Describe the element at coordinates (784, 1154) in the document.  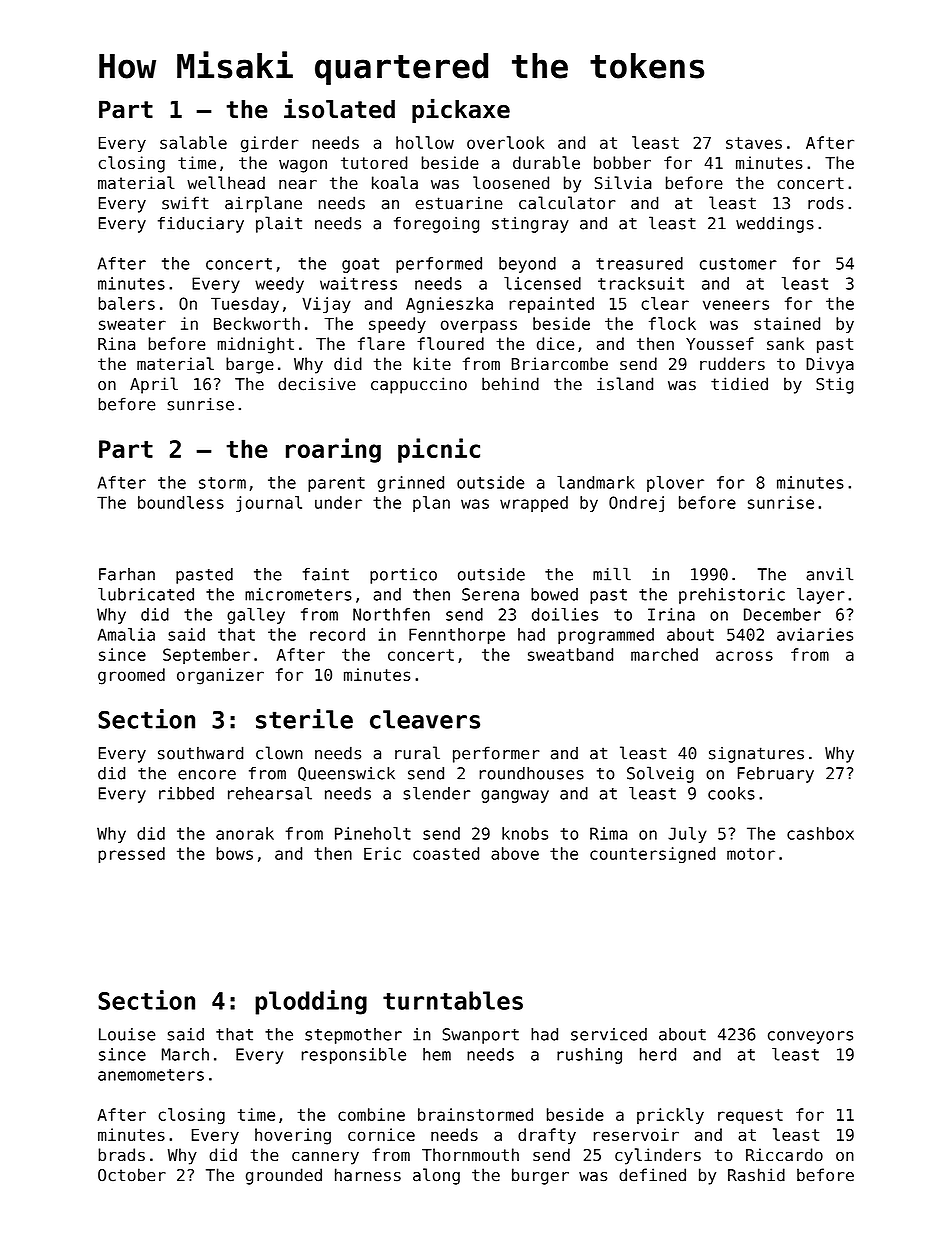
I see `Riccardo` at that location.
